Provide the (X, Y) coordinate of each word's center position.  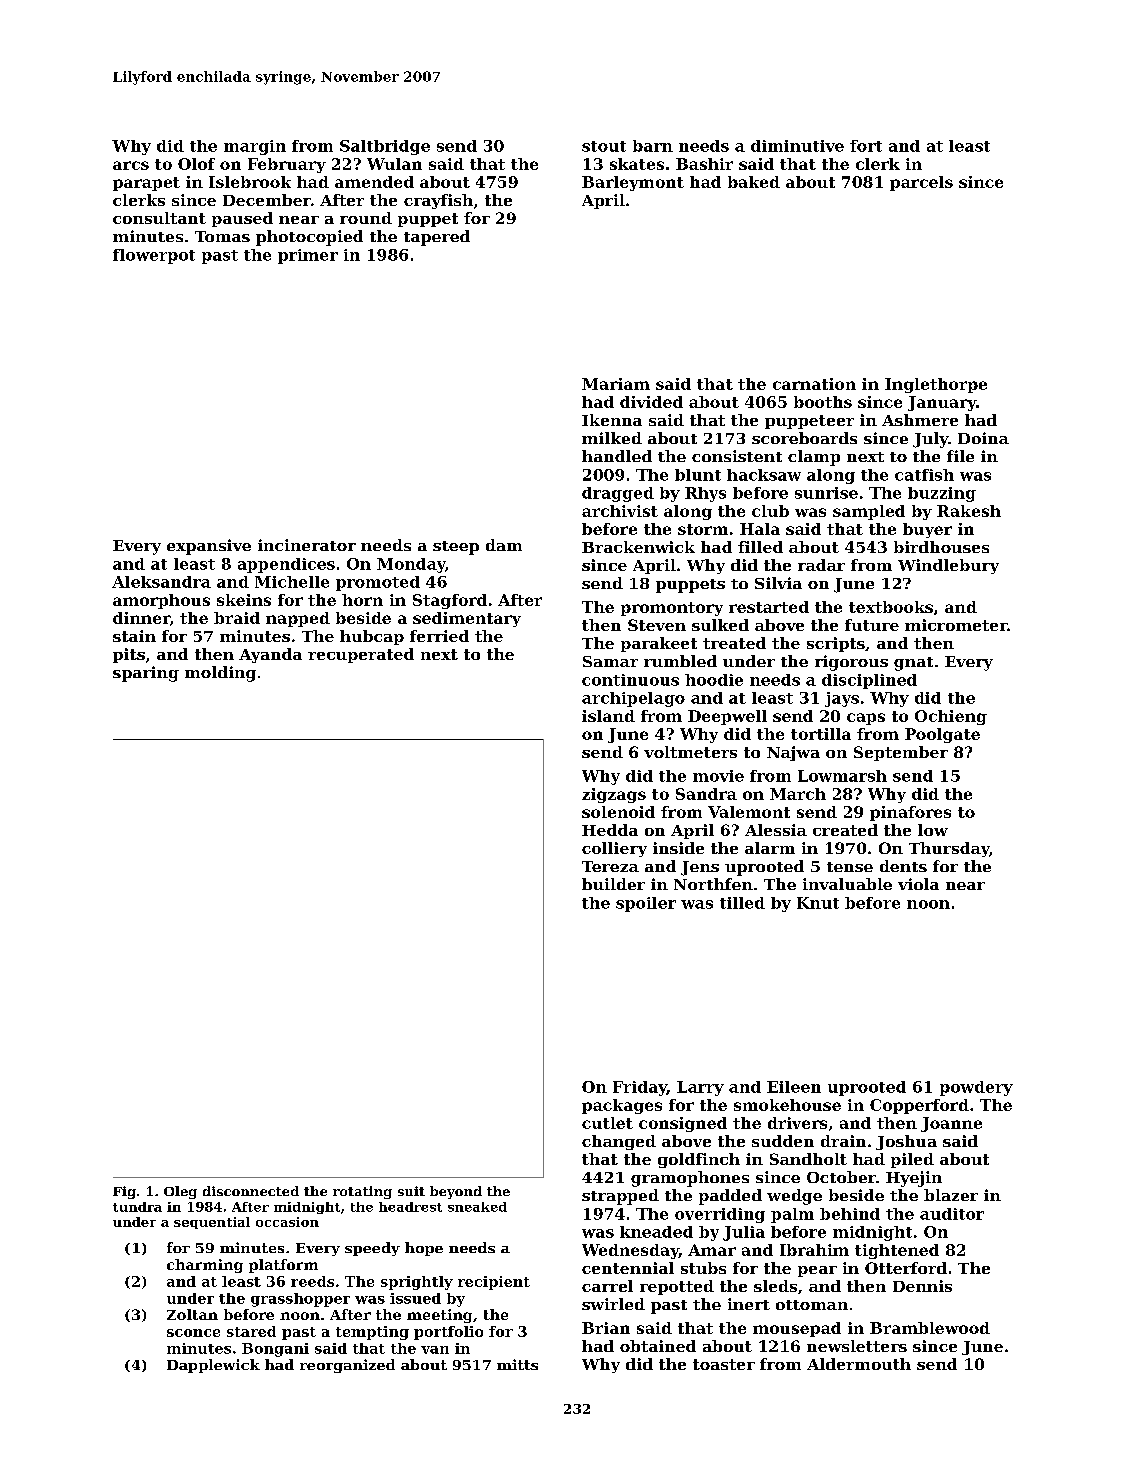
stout (604, 146)
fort (866, 146)
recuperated (361, 655)
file (960, 456)
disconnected (251, 1191)
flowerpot (154, 256)
